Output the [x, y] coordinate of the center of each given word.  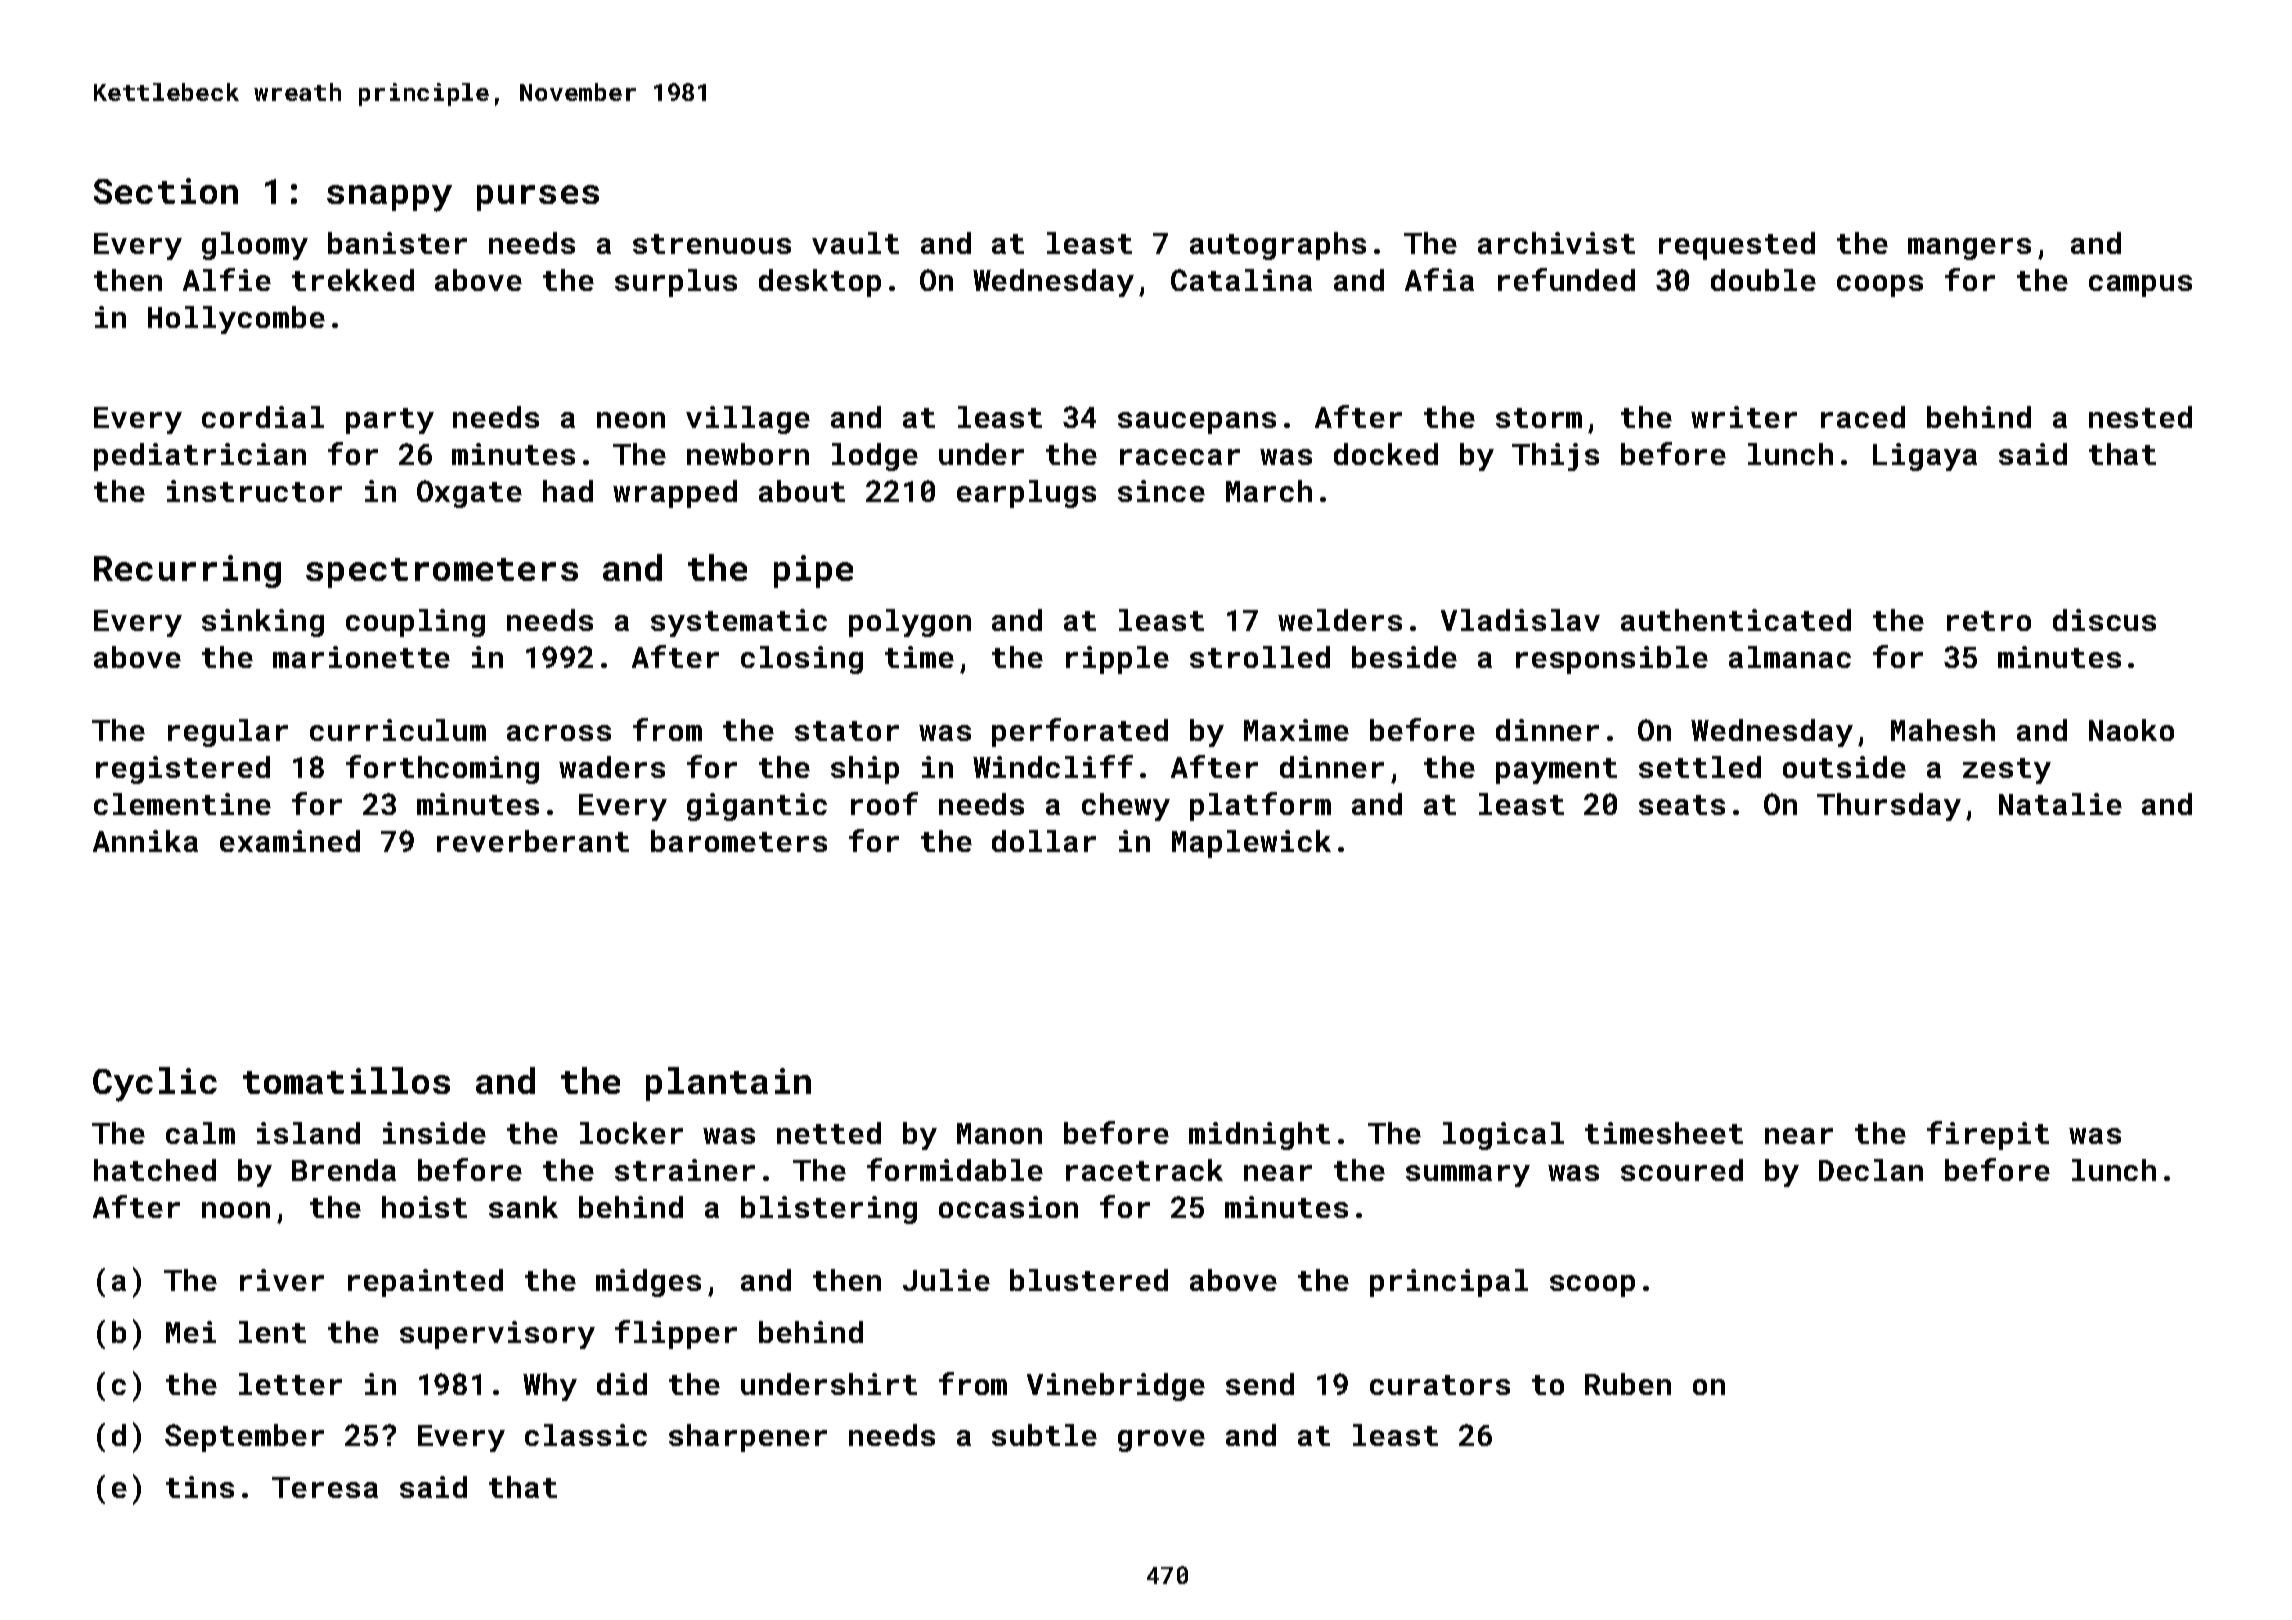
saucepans [1197, 423]
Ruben [1628, 1384]
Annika [145, 841]
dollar [1044, 841]
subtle [1044, 1435]
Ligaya [1925, 457]
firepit [1988, 1135]
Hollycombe [236, 320]
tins [200, 1487]
